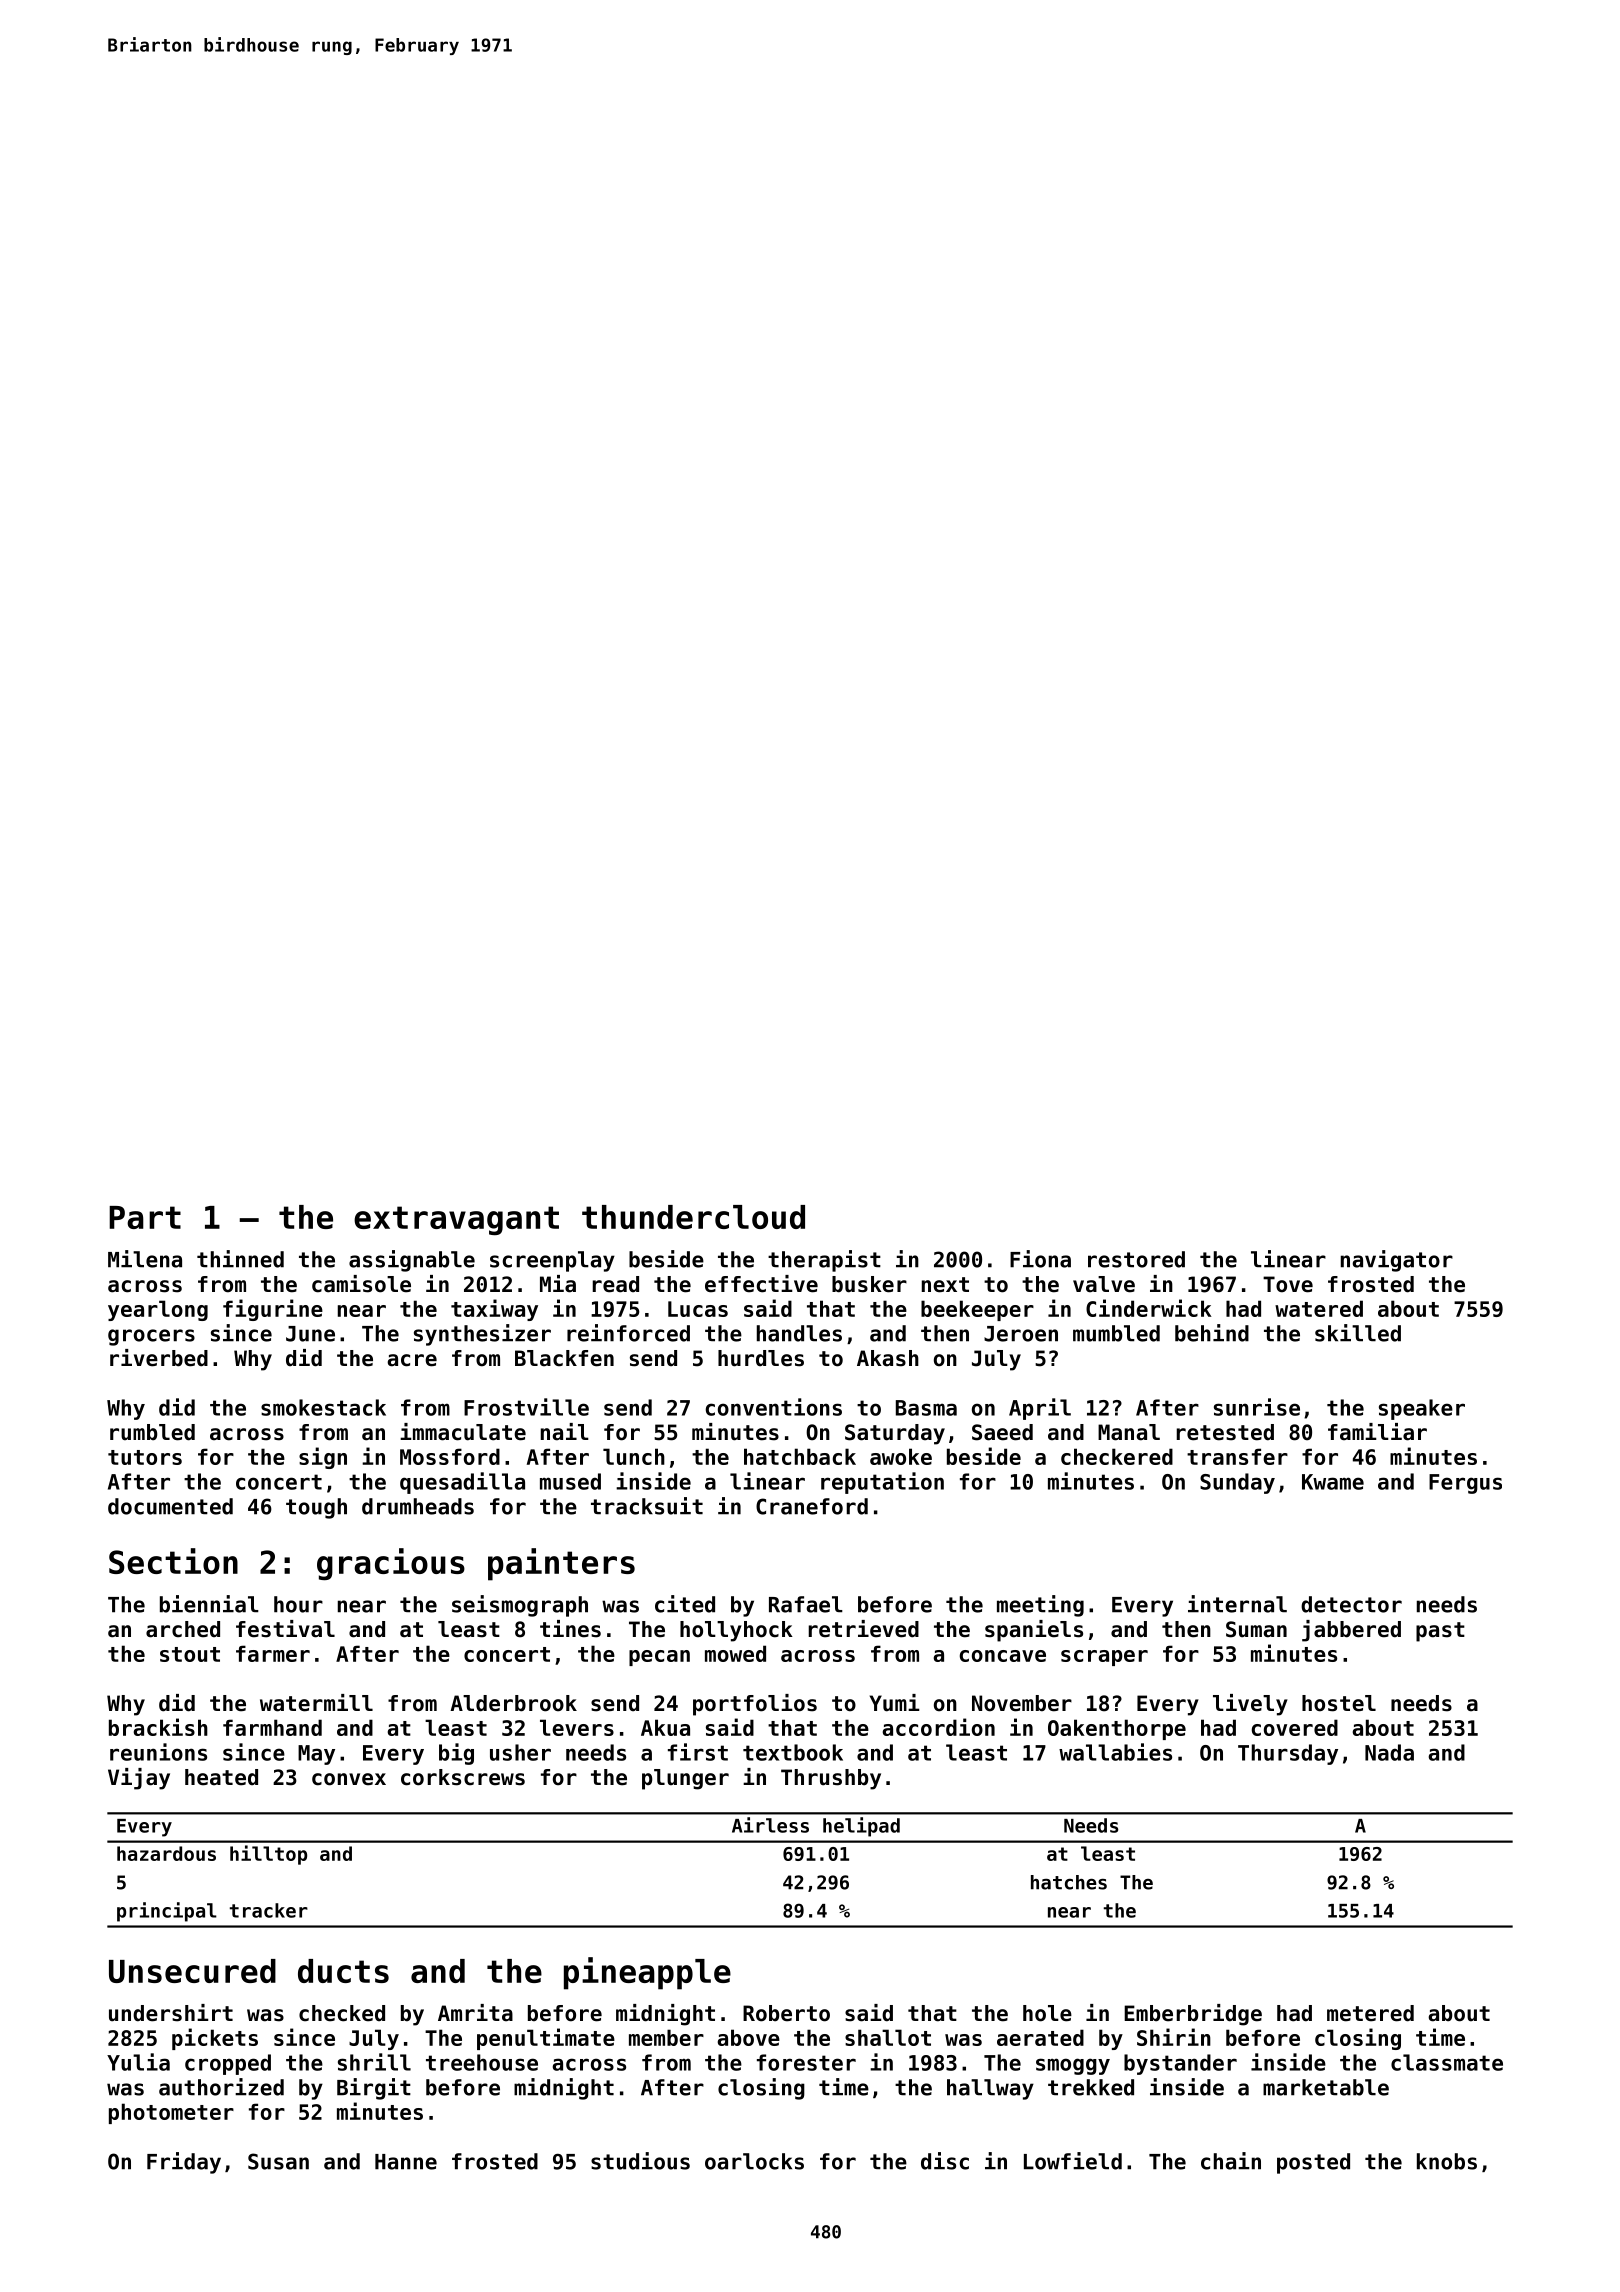 The width and height of the page is (1620, 2292). Describe the element at coordinates (1397, 1261) in the page. I see `navigator` at that location.
